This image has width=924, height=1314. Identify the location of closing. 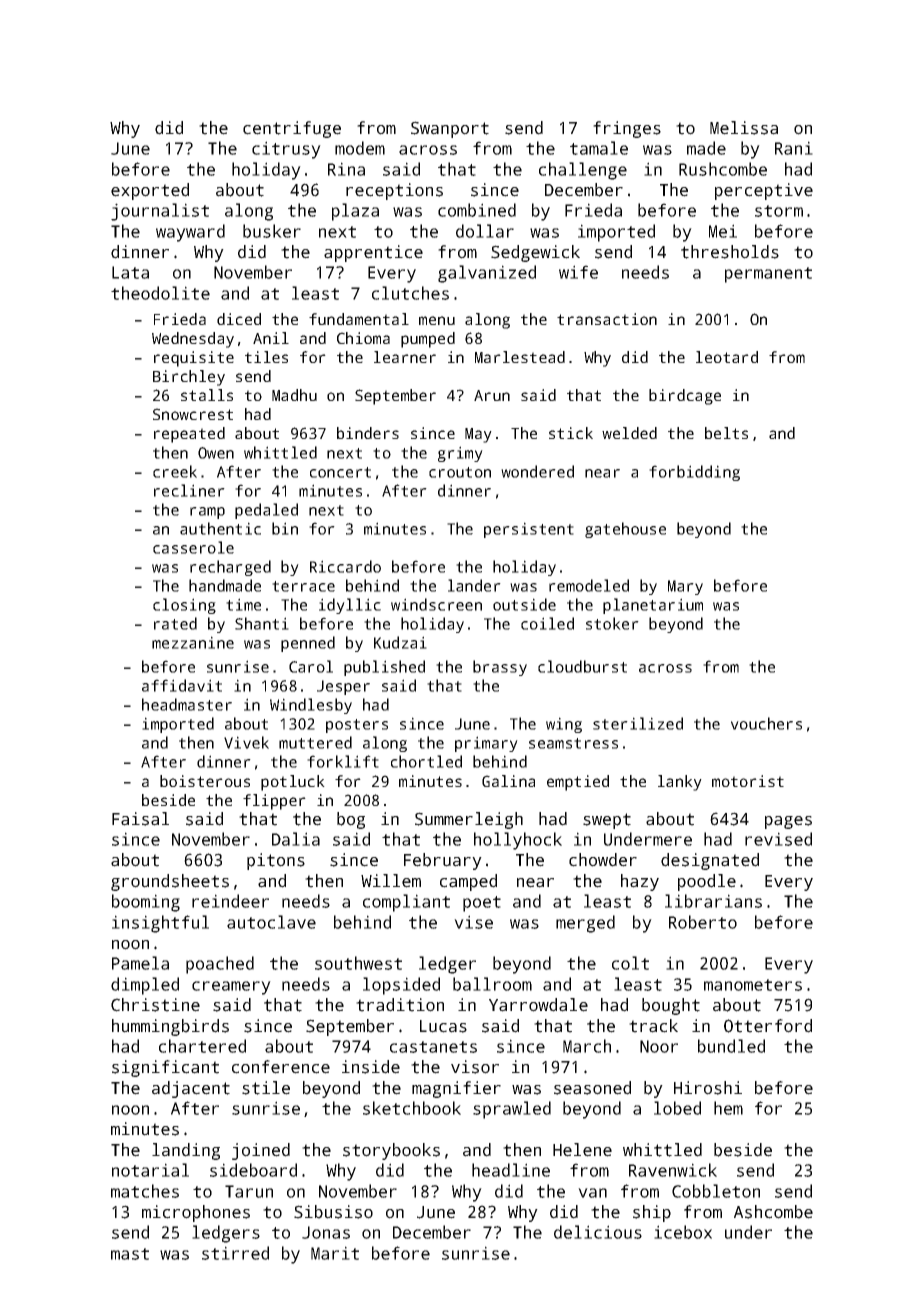
(184, 606).
